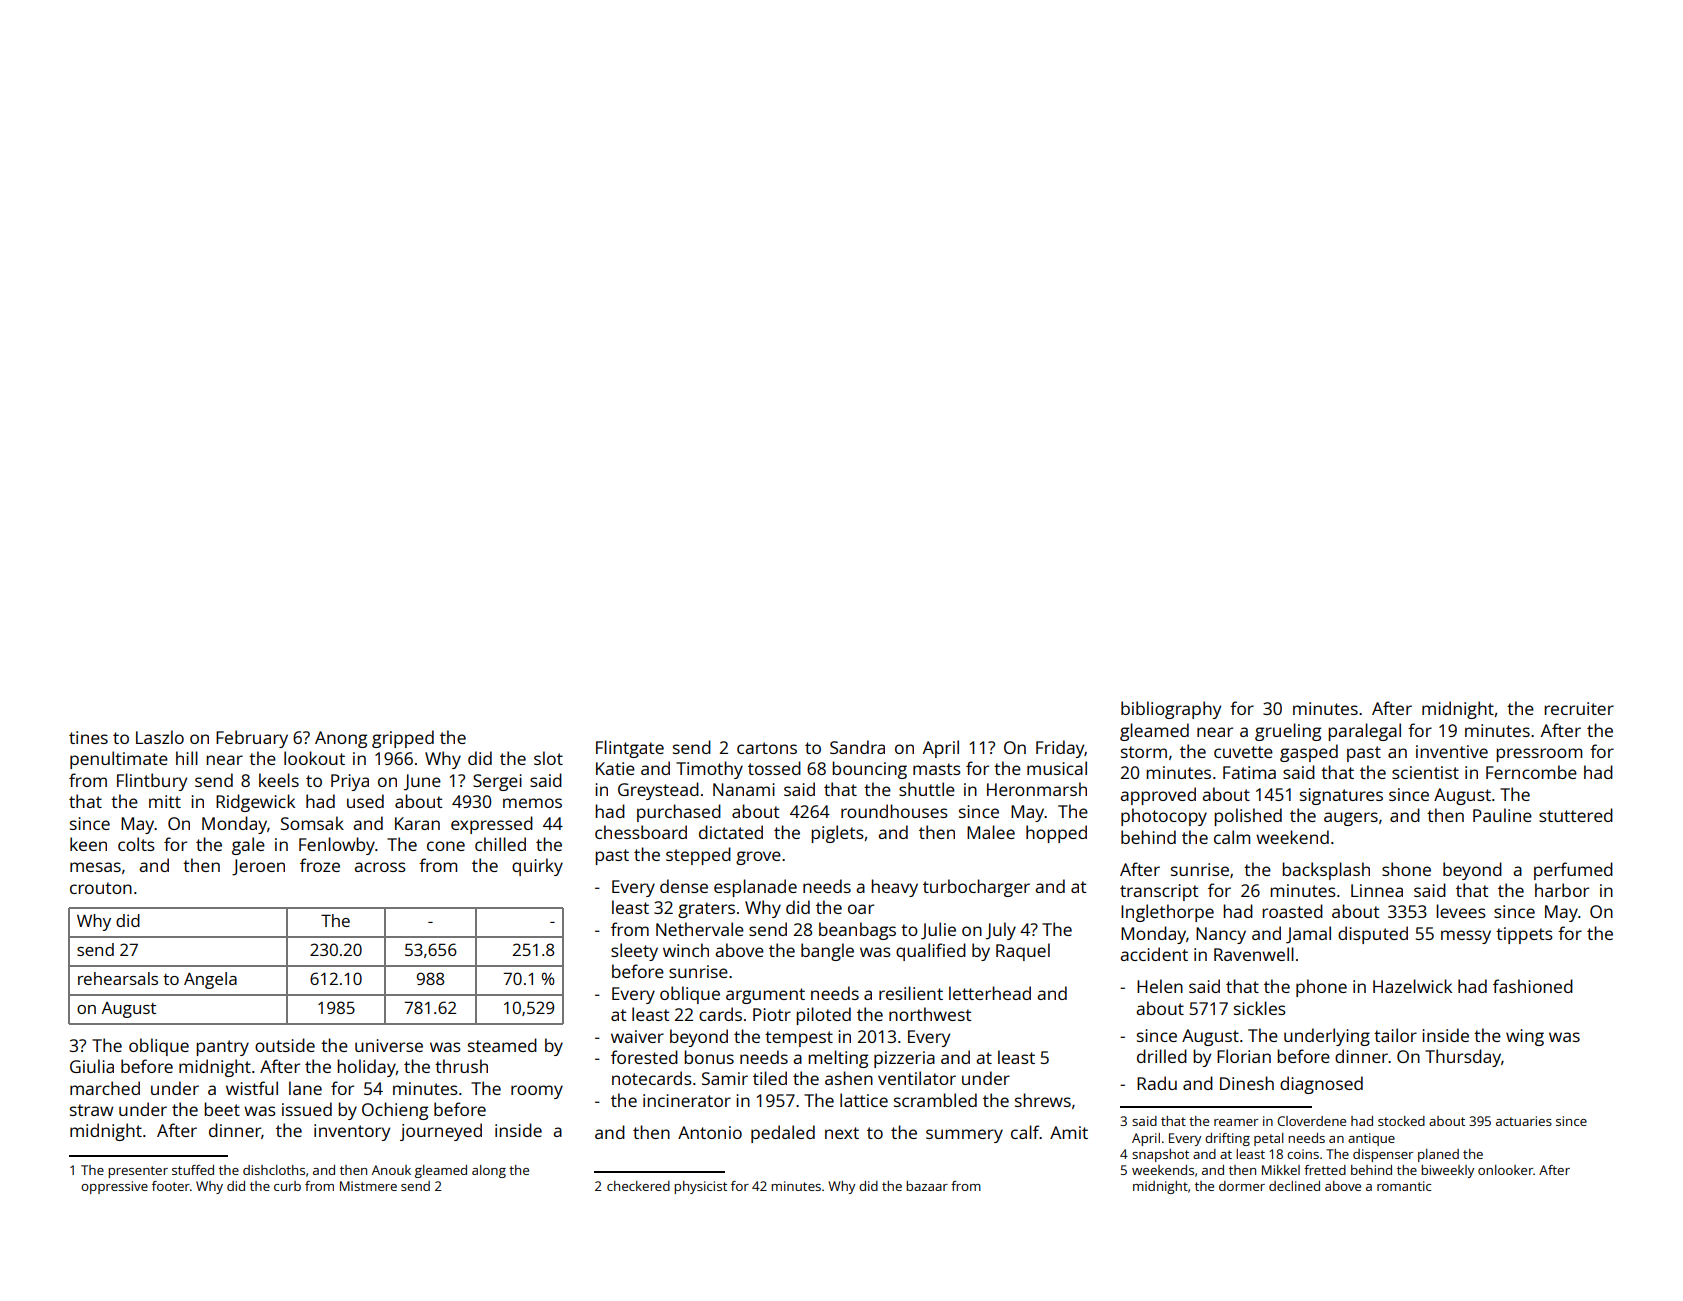  What do you see at coordinates (700, 929) in the page?
I see `Nethervale` at bounding box center [700, 929].
